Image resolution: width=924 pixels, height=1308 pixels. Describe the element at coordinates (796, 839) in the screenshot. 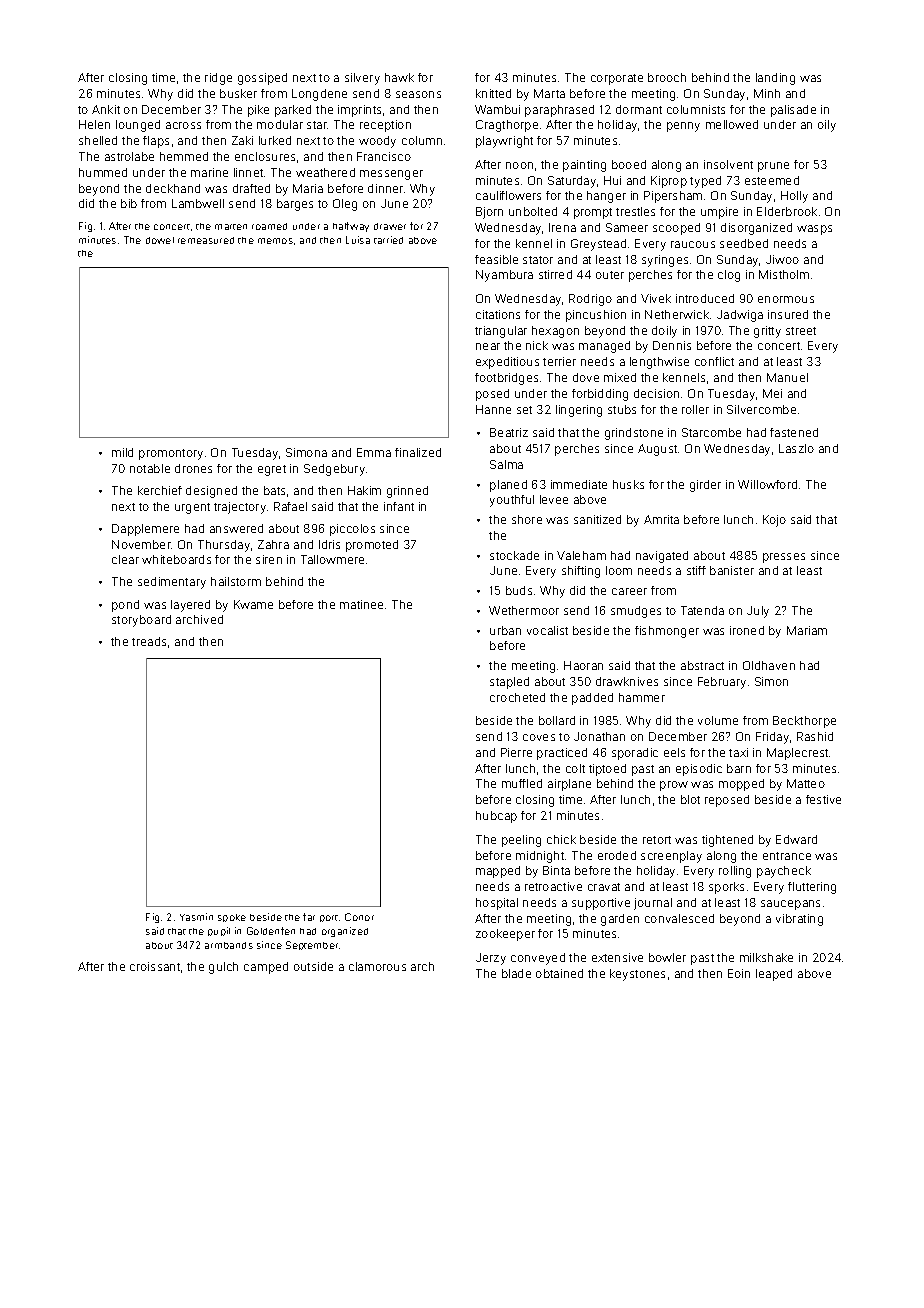

I see `Edward` at that location.
